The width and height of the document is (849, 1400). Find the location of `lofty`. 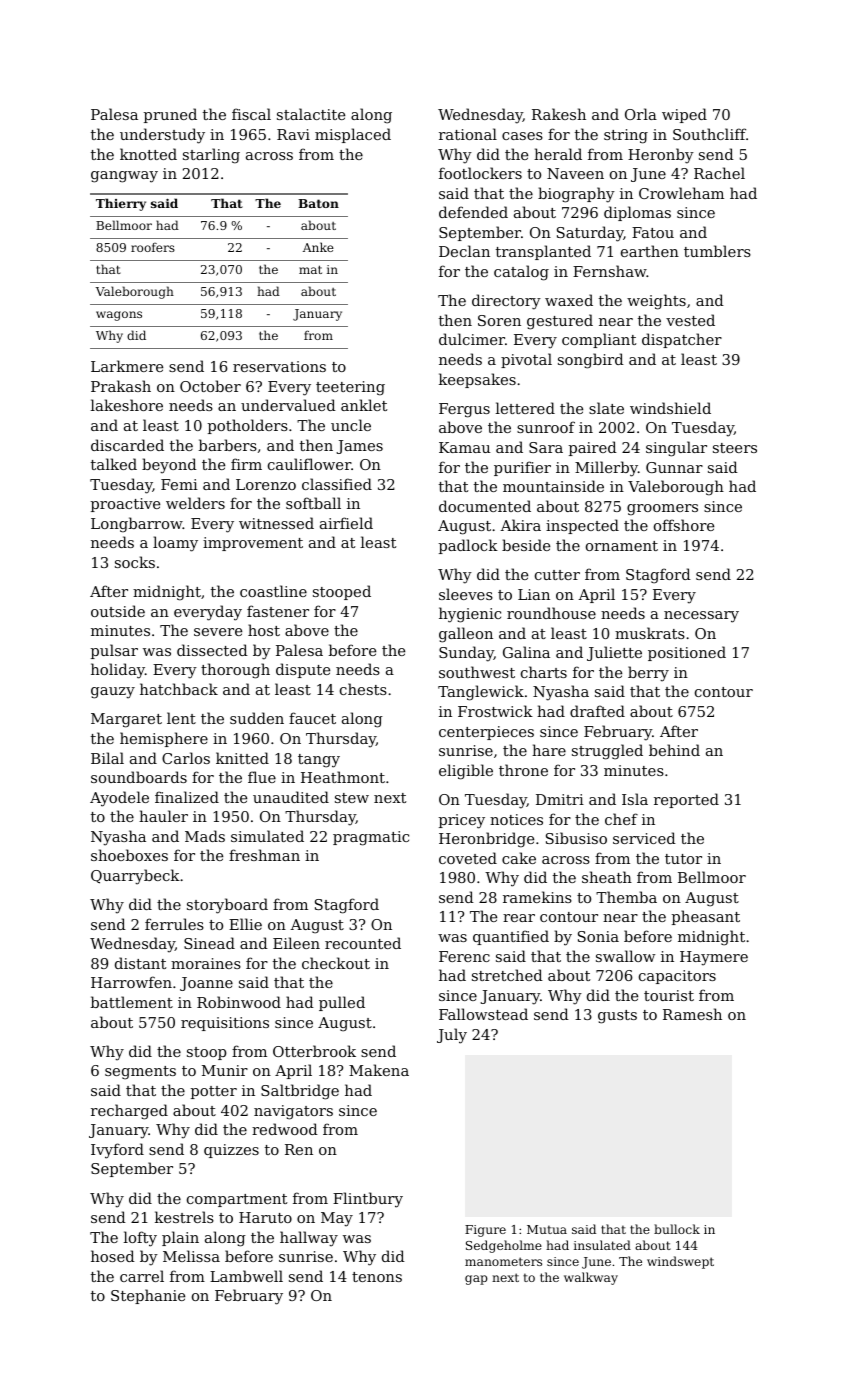

lofty is located at coordinates (140, 1239).
